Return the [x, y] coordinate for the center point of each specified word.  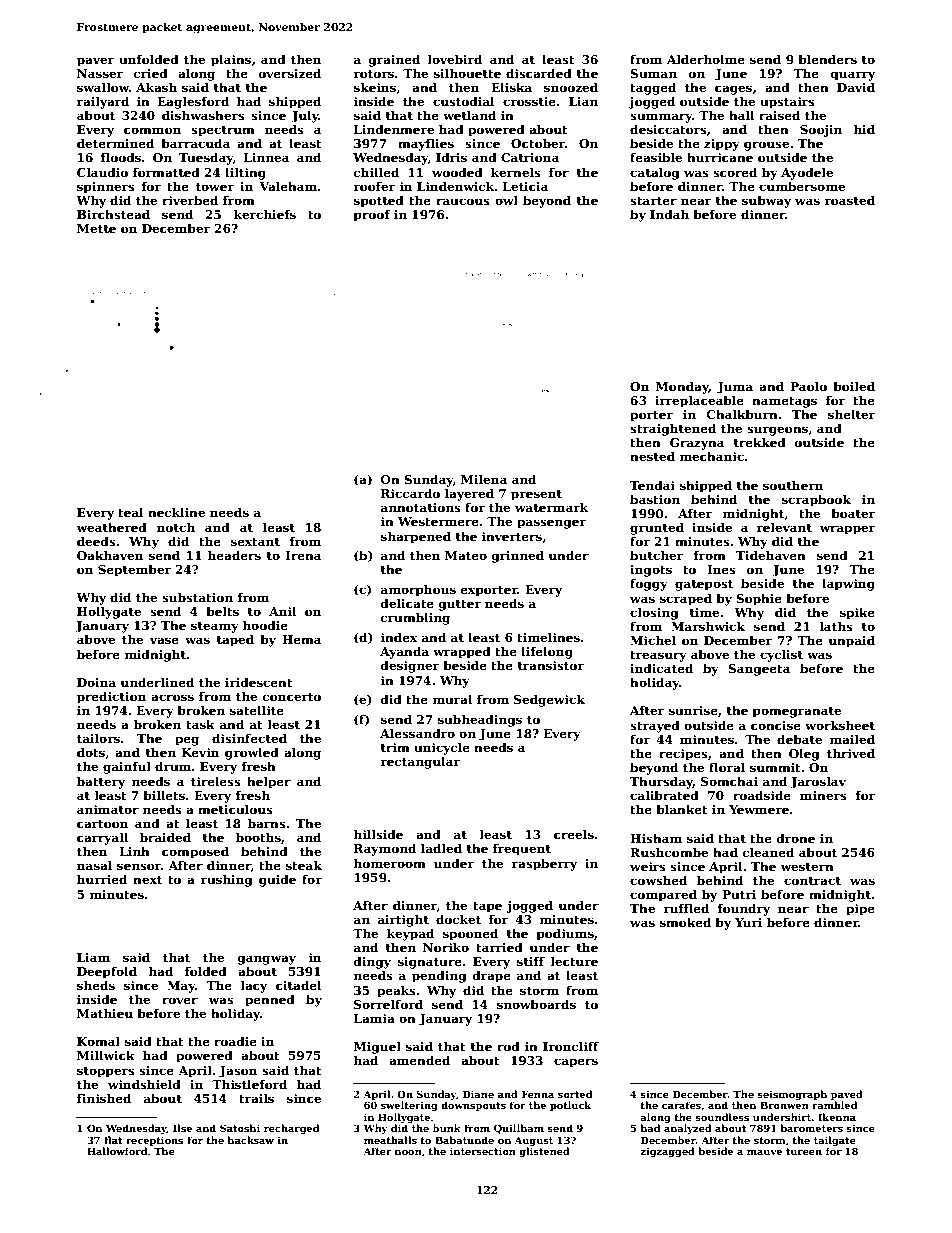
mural [452, 699]
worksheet [840, 725]
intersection [483, 1151]
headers [234, 555]
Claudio [102, 172]
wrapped [462, 652]
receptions [154, 1141]
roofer [374, 186]
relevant [784, 527]
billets [164, 795]
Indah [669, 214]
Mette [96, 228]
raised [779, 115]
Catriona [530, 157]
